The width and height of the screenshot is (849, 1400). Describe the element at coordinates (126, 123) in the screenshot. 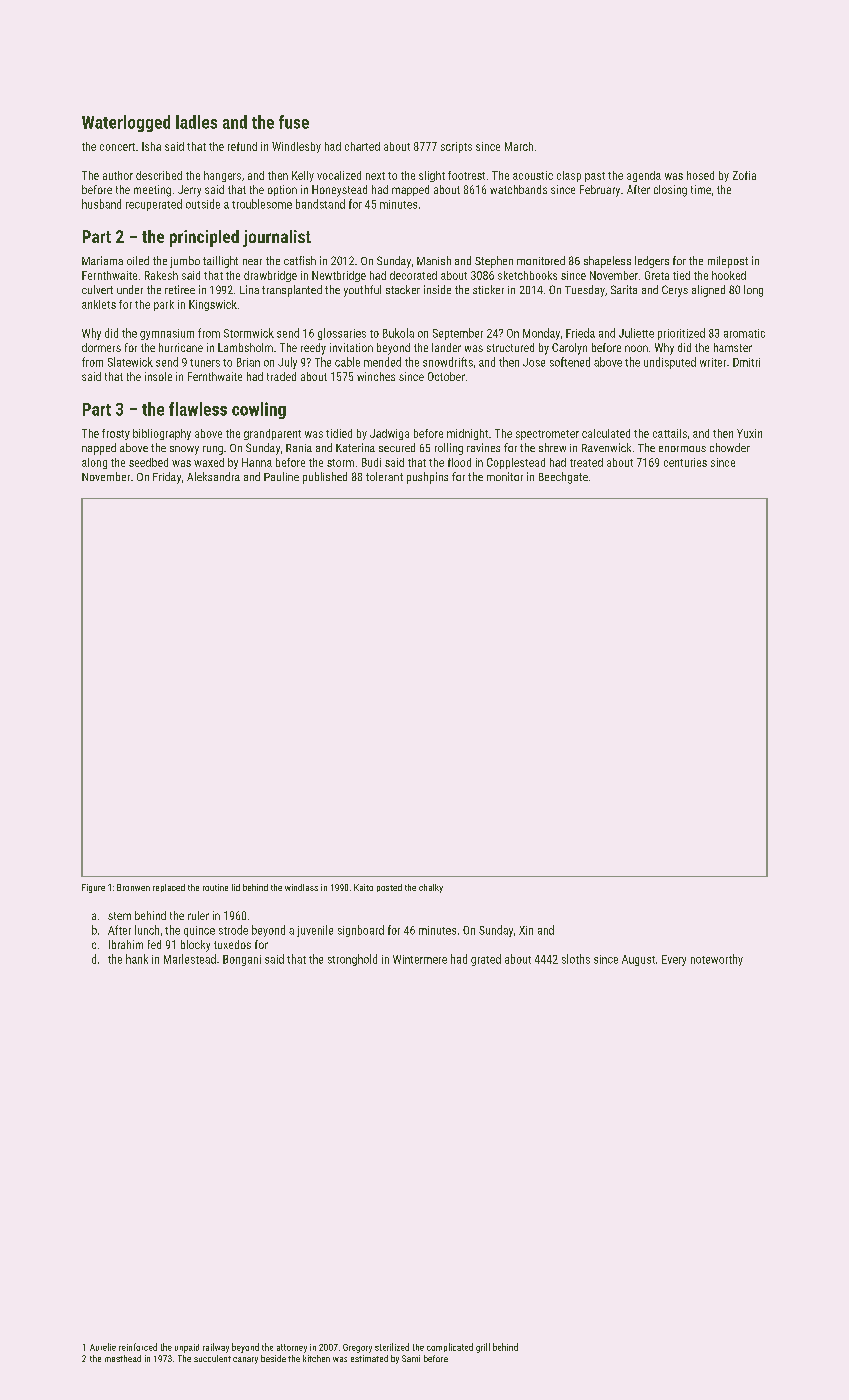

I see `Waterlogged` at that location.
